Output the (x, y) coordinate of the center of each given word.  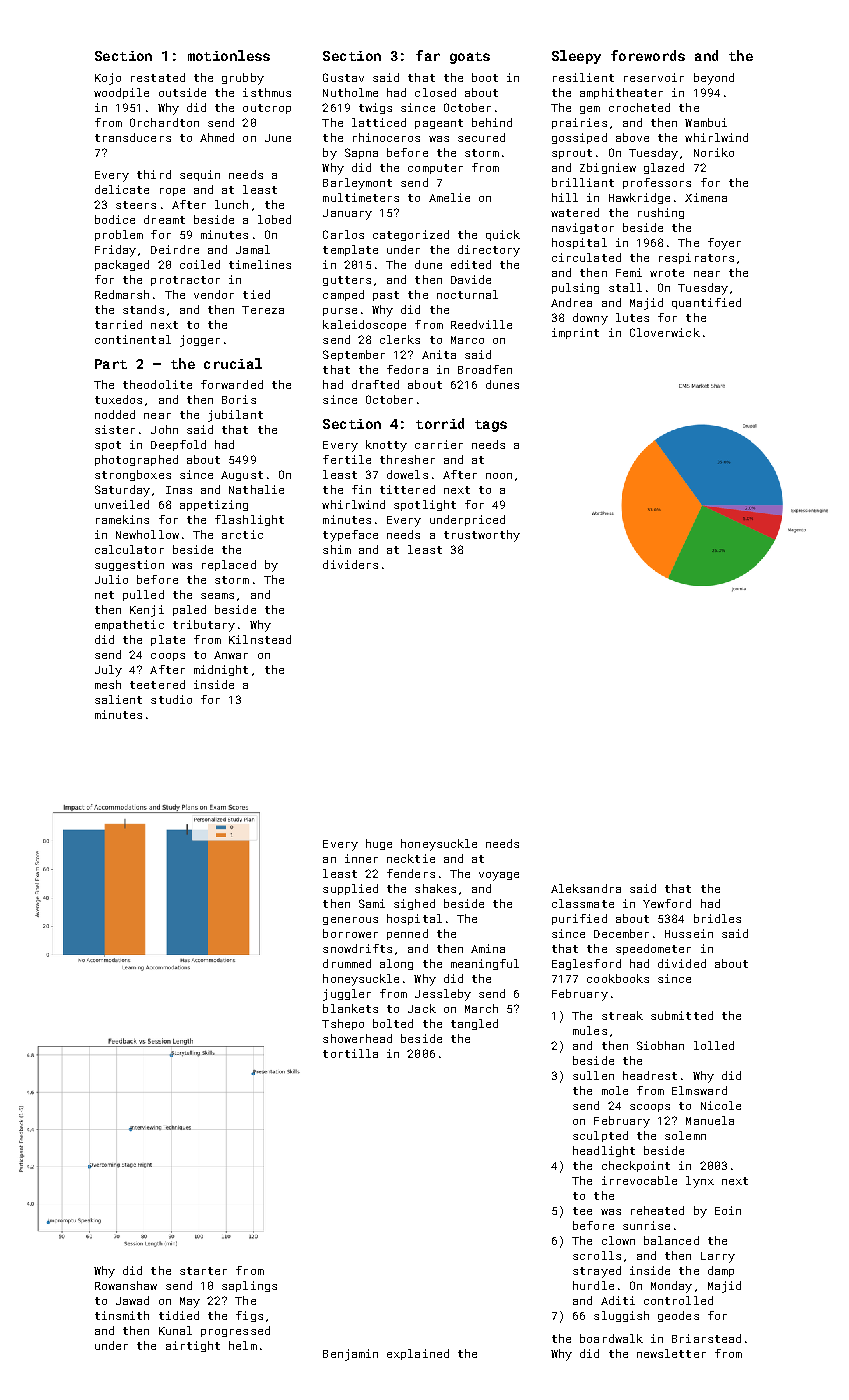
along (396, 964)
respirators (696, 258)
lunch (231, 204)
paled (189, 610)
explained (418, 1354)
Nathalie (256, 489)
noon (499, 476)
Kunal (175, 1330)
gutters (347, 281)
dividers (350, 564)
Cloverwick (665, 332)
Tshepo (343, 1024)
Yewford (667, 903)
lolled (714, 1045)
